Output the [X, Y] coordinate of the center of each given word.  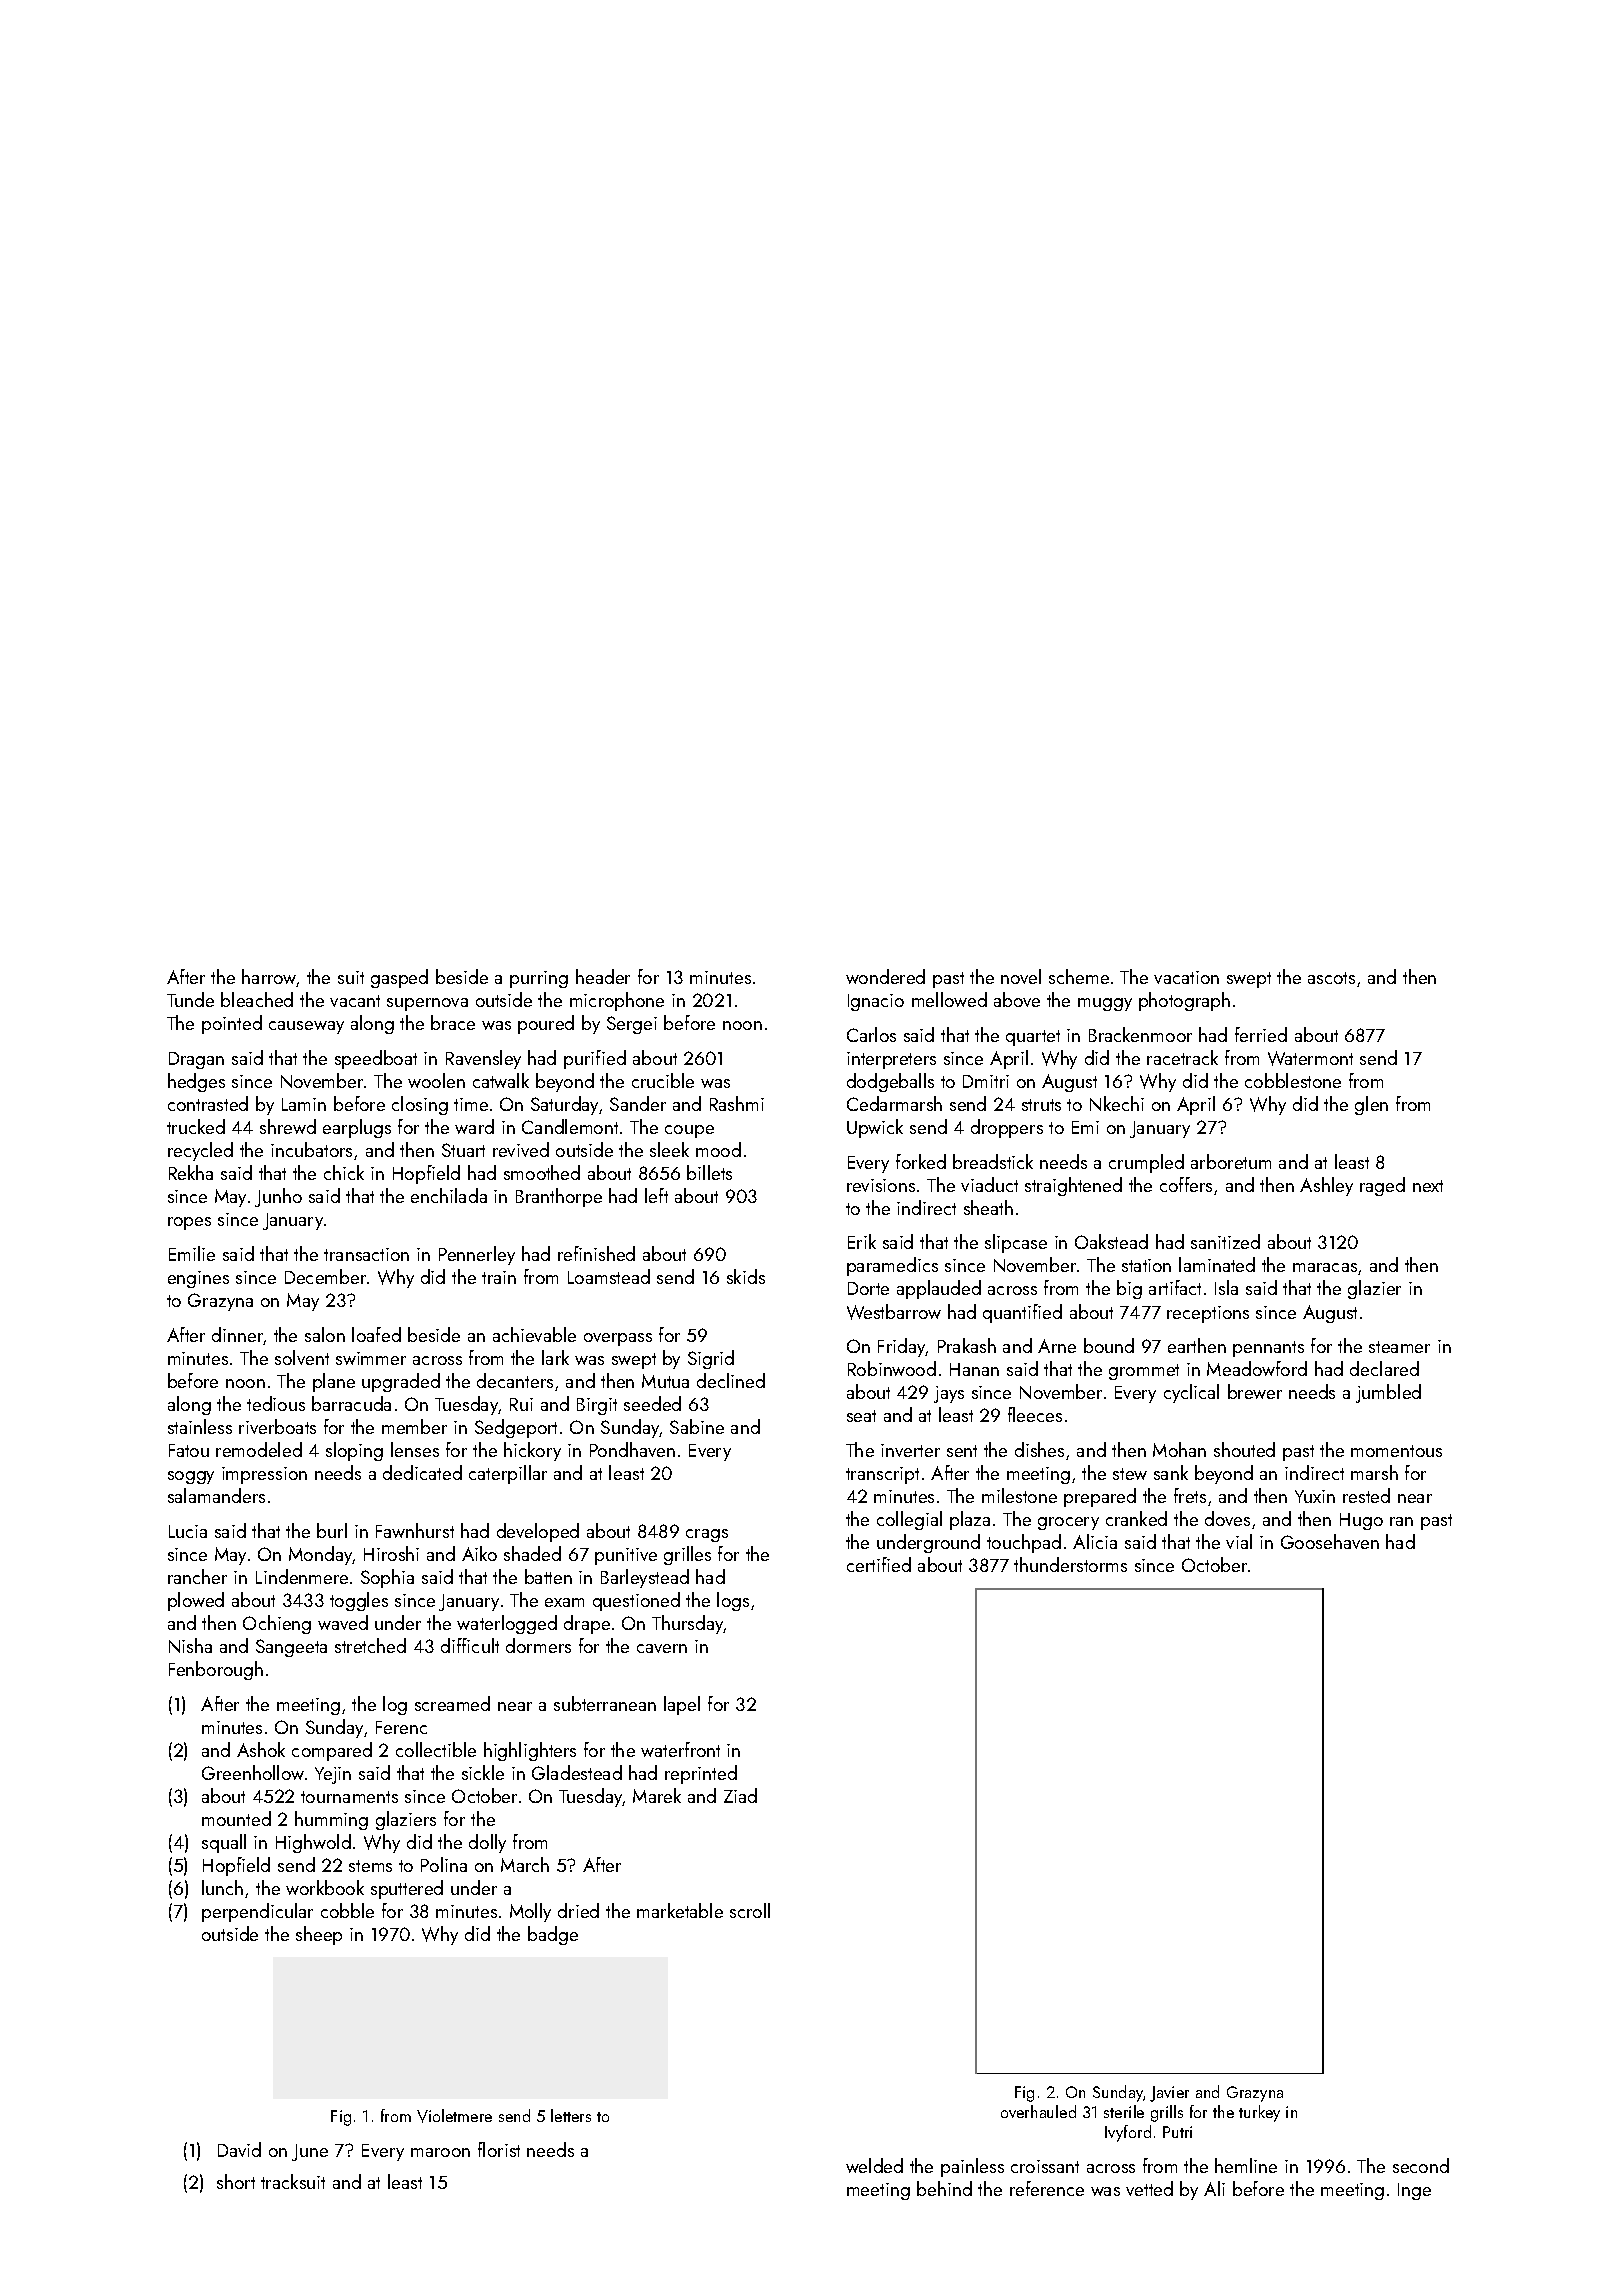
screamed [452, 1703]
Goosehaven [1330, 1541]
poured [546, 1024]
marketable [680, 1910]
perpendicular [257, 1912]
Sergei [632, 1025]
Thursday [688, 1624]
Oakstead [1111, 1241]
